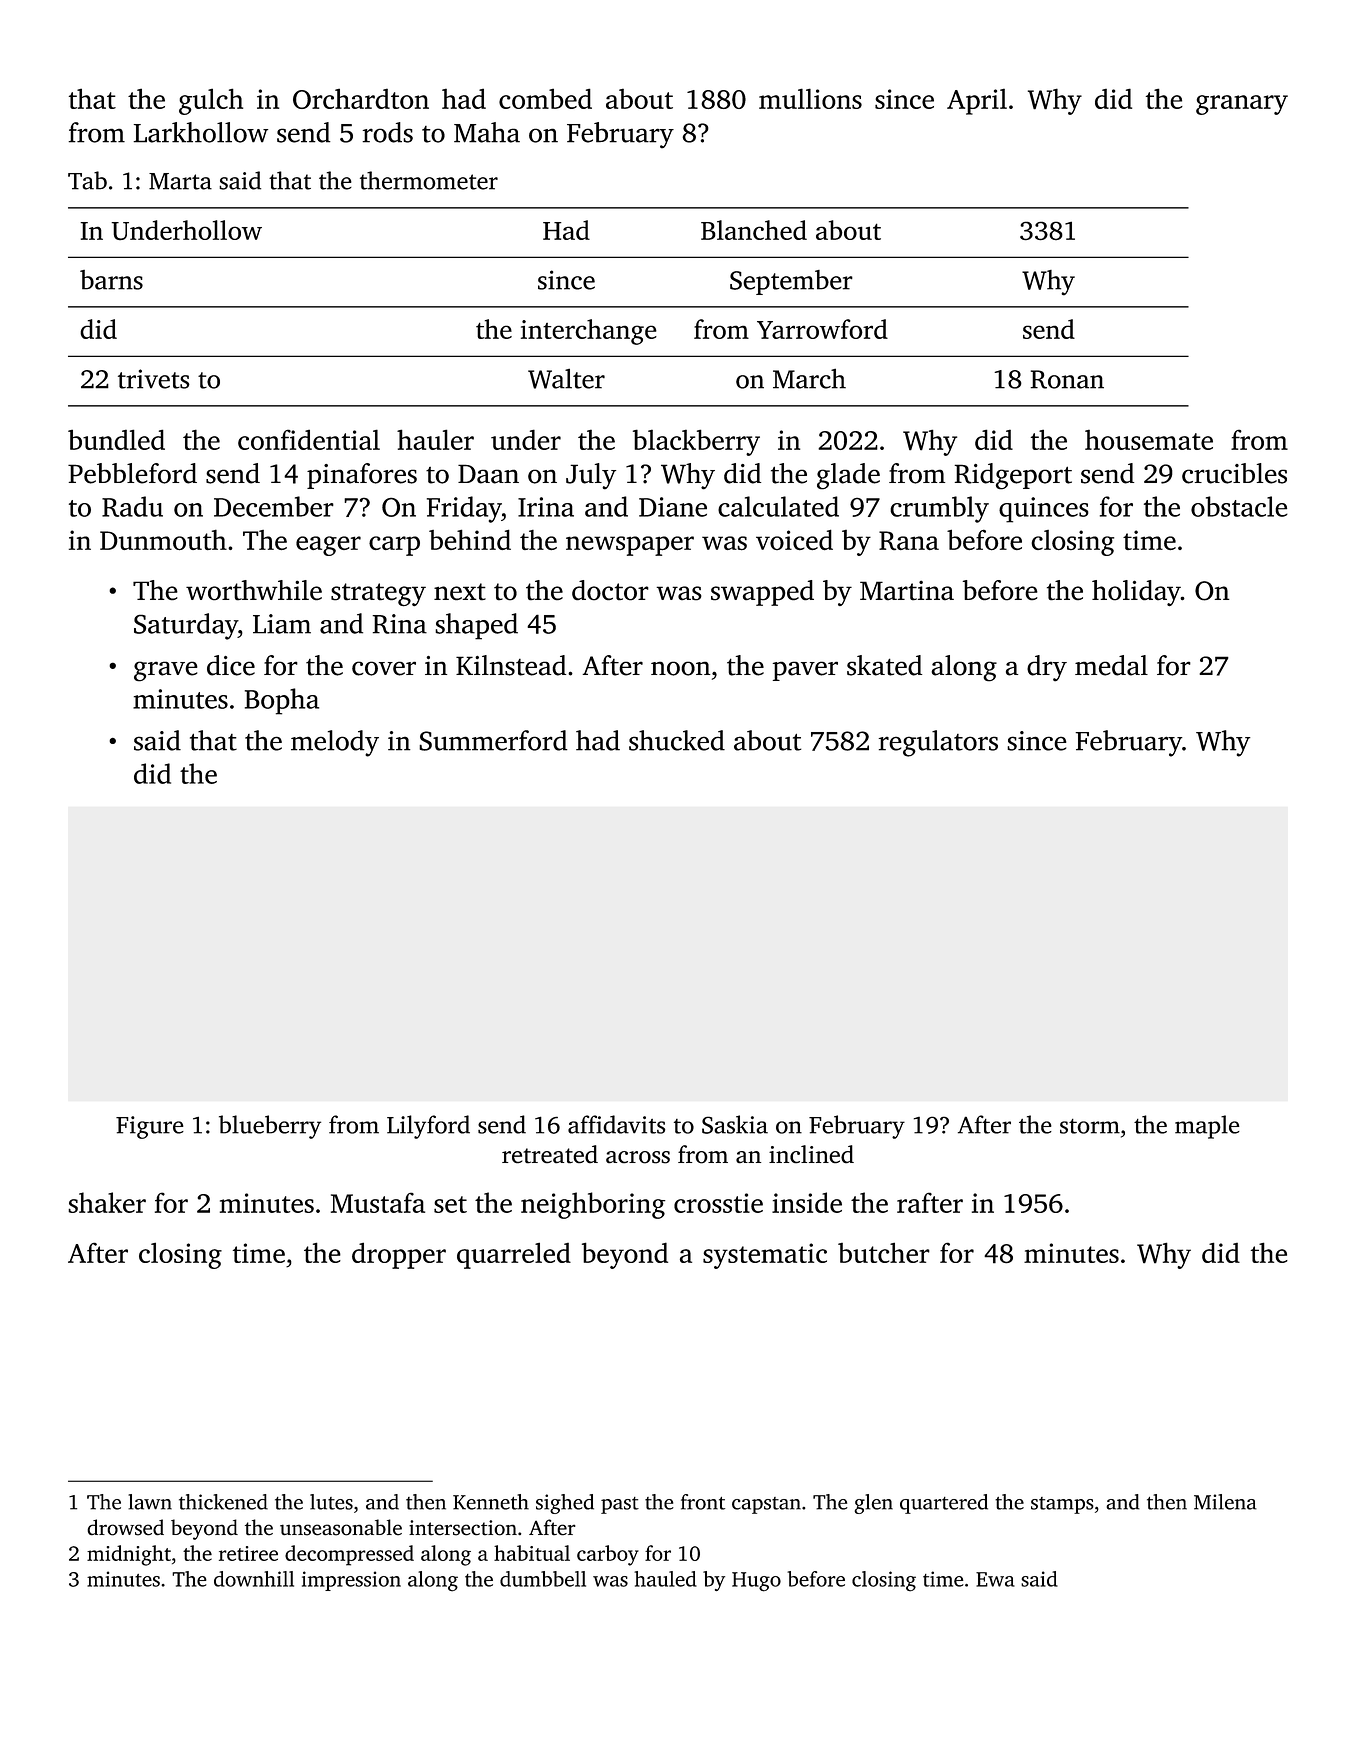  Describe the element at coordinates (362, 476) in the screenshot. I see `pinafores` at that location.
